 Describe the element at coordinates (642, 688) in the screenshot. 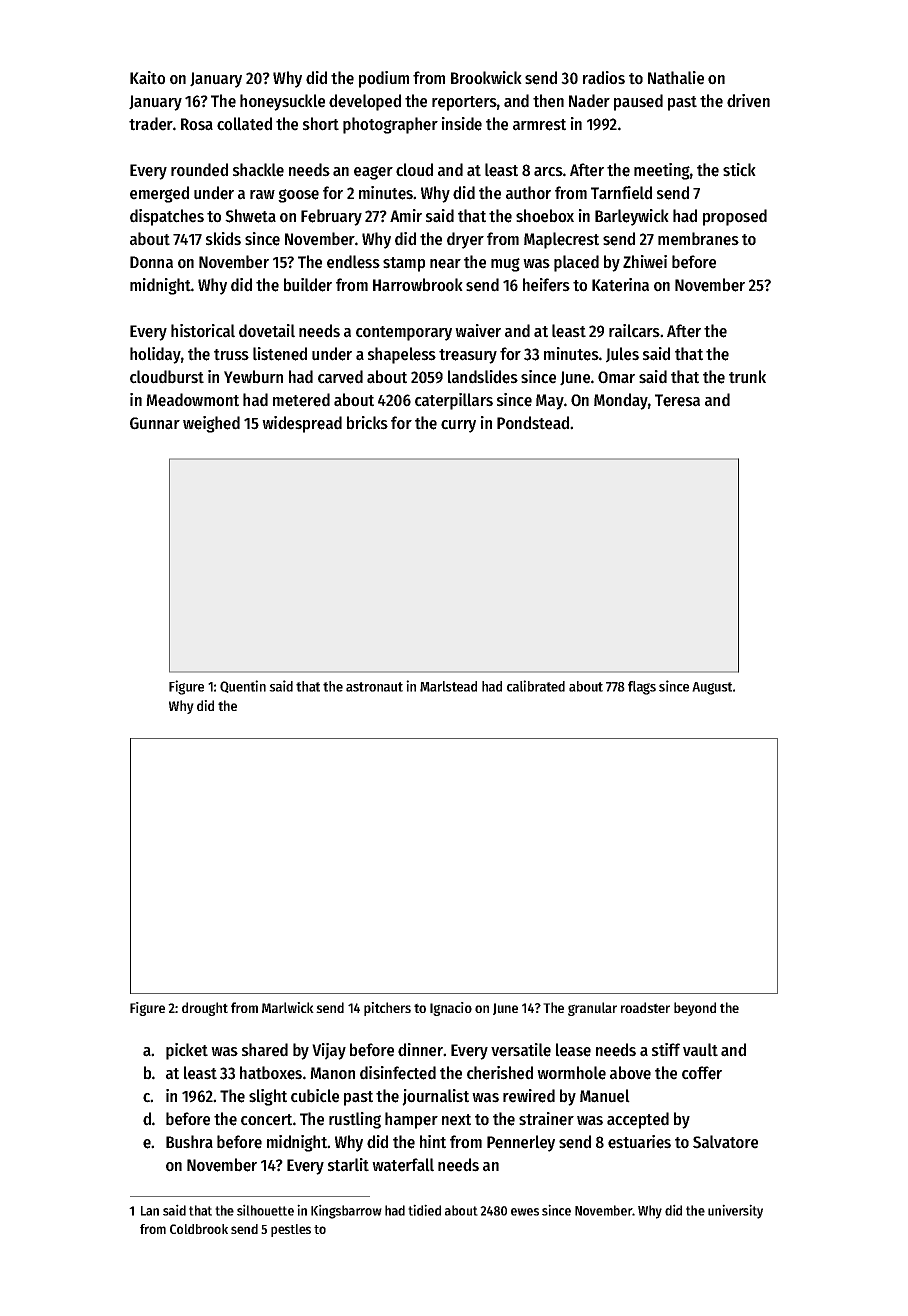

I see `flags` at that location.
